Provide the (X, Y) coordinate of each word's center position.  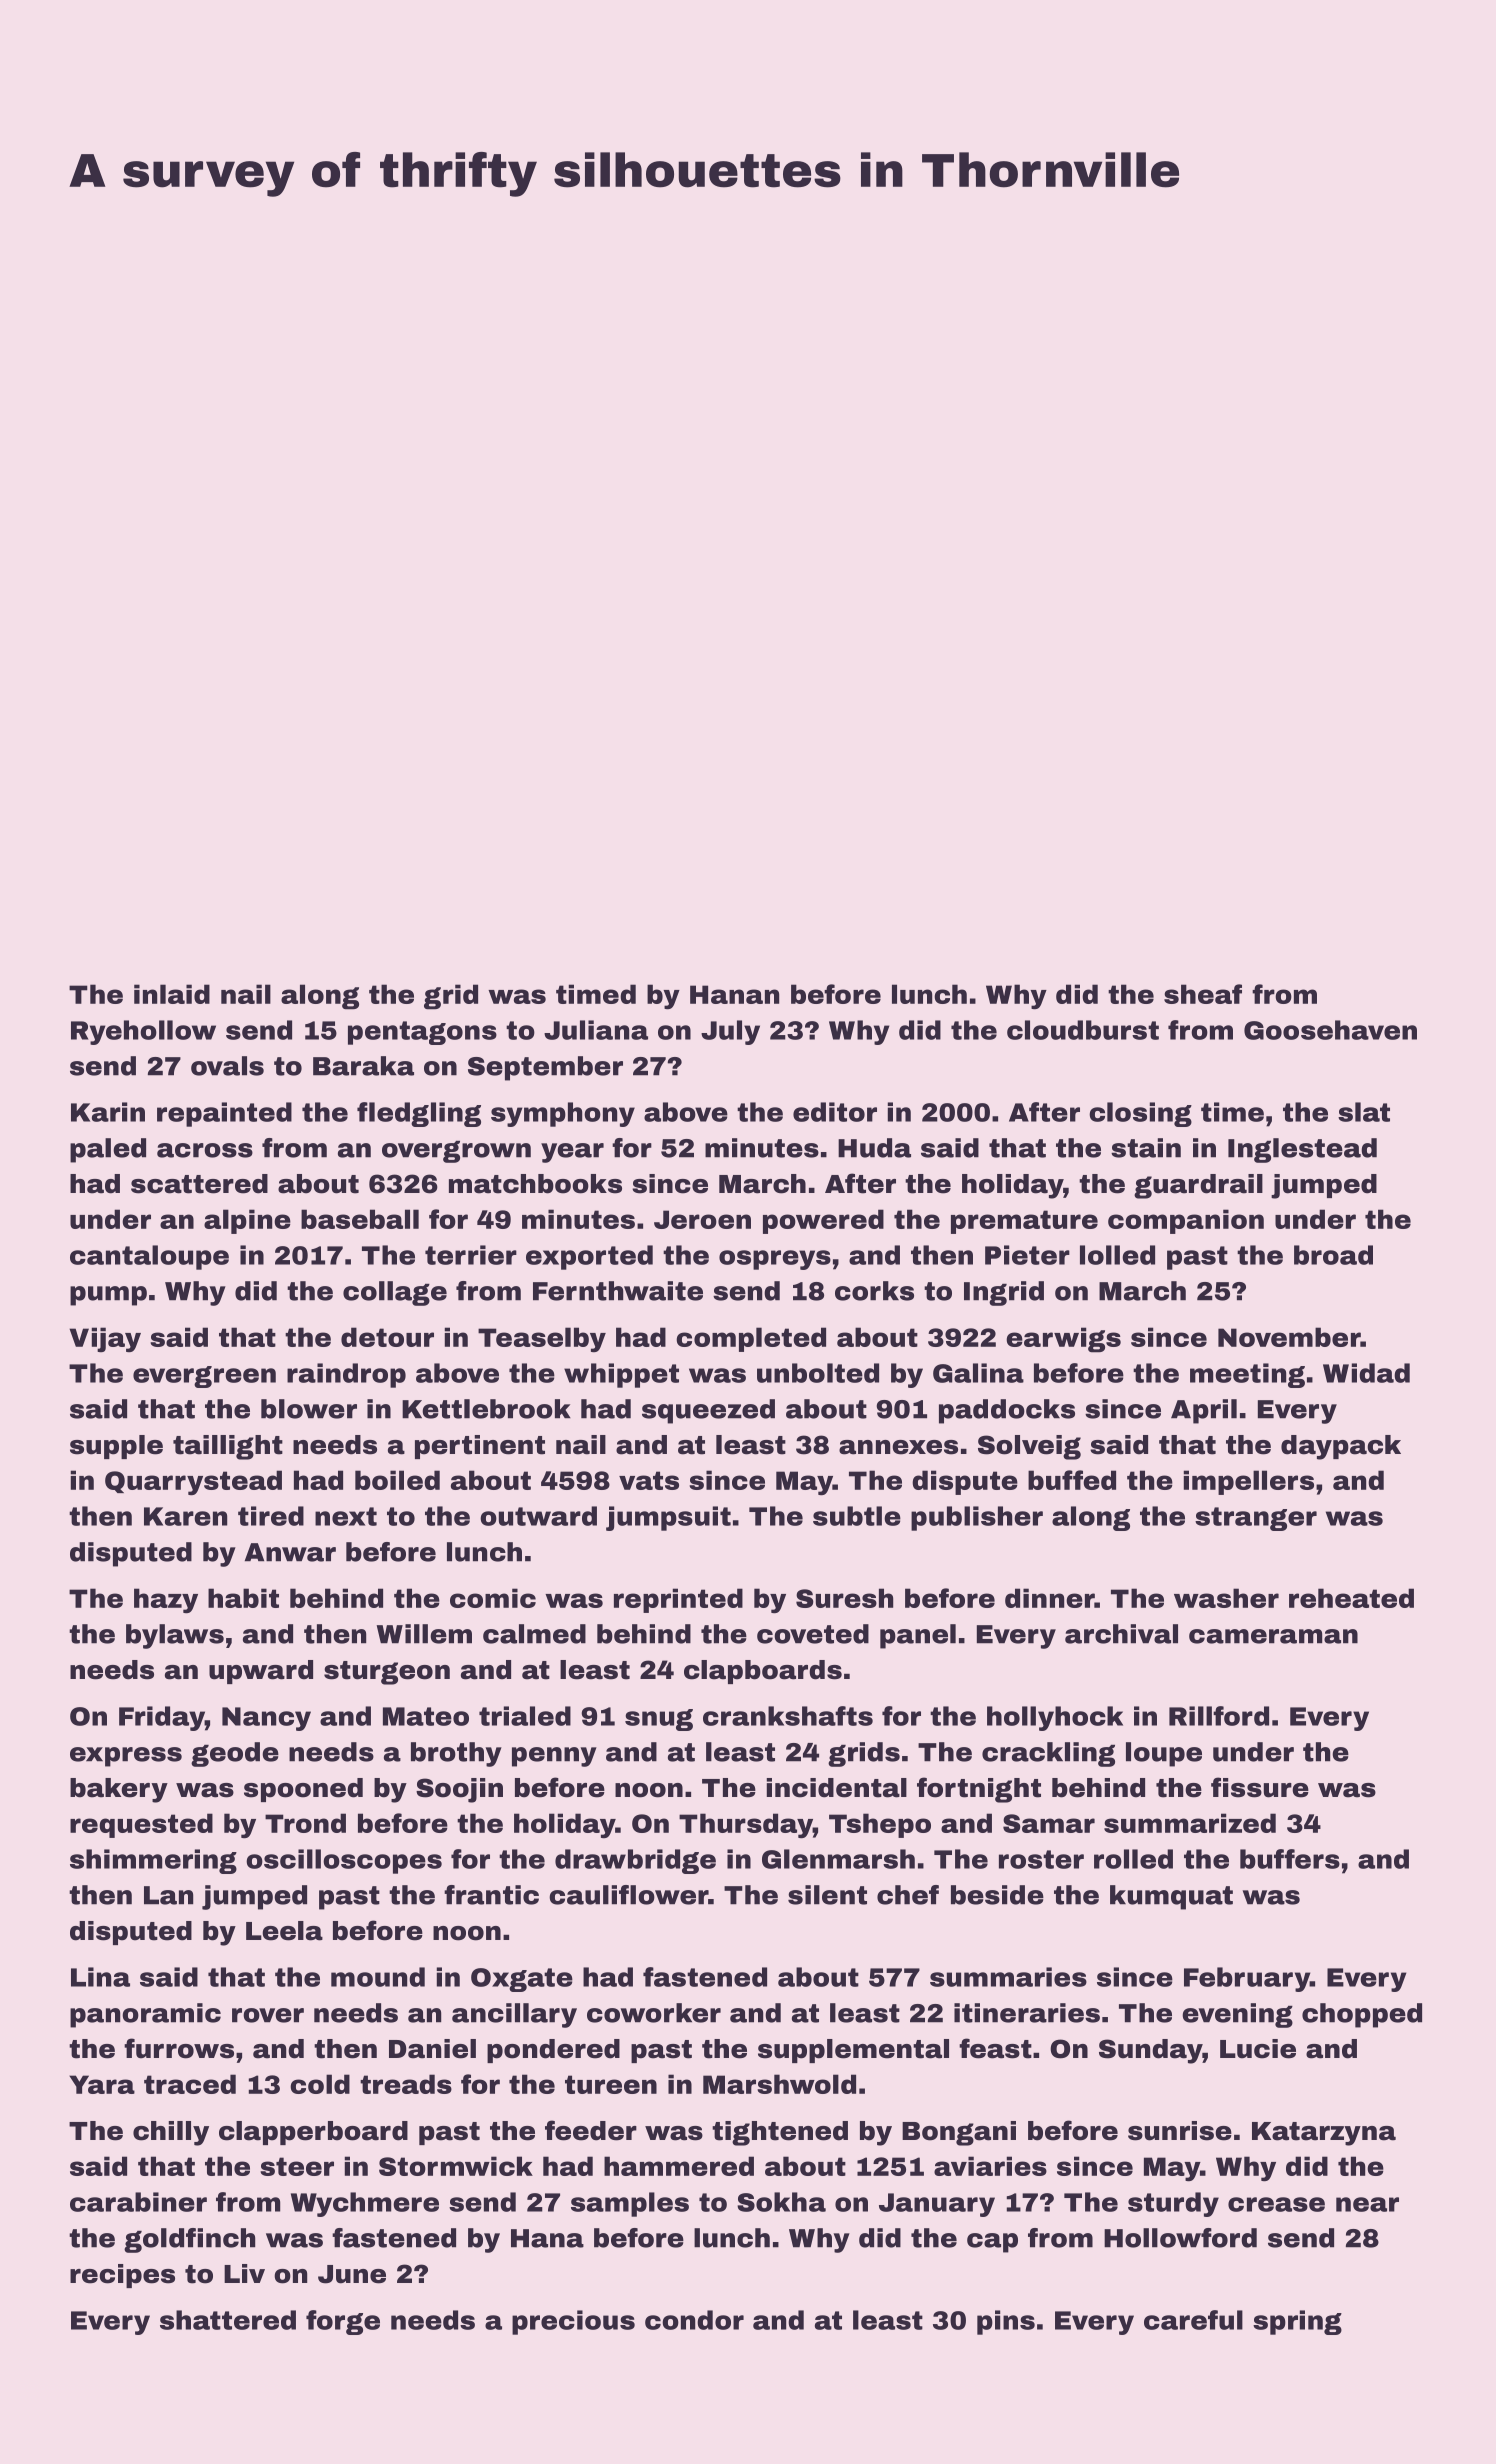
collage (395, 1293)
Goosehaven (1330, 1030)
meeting (1247, 1375)
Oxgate (522, 1980)
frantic (491, 1895)
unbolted (818, 1373)
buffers (1290, 1859)
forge (343, 2322)
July (730, 1032)
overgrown (456, 1152)
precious (573, 2322)
